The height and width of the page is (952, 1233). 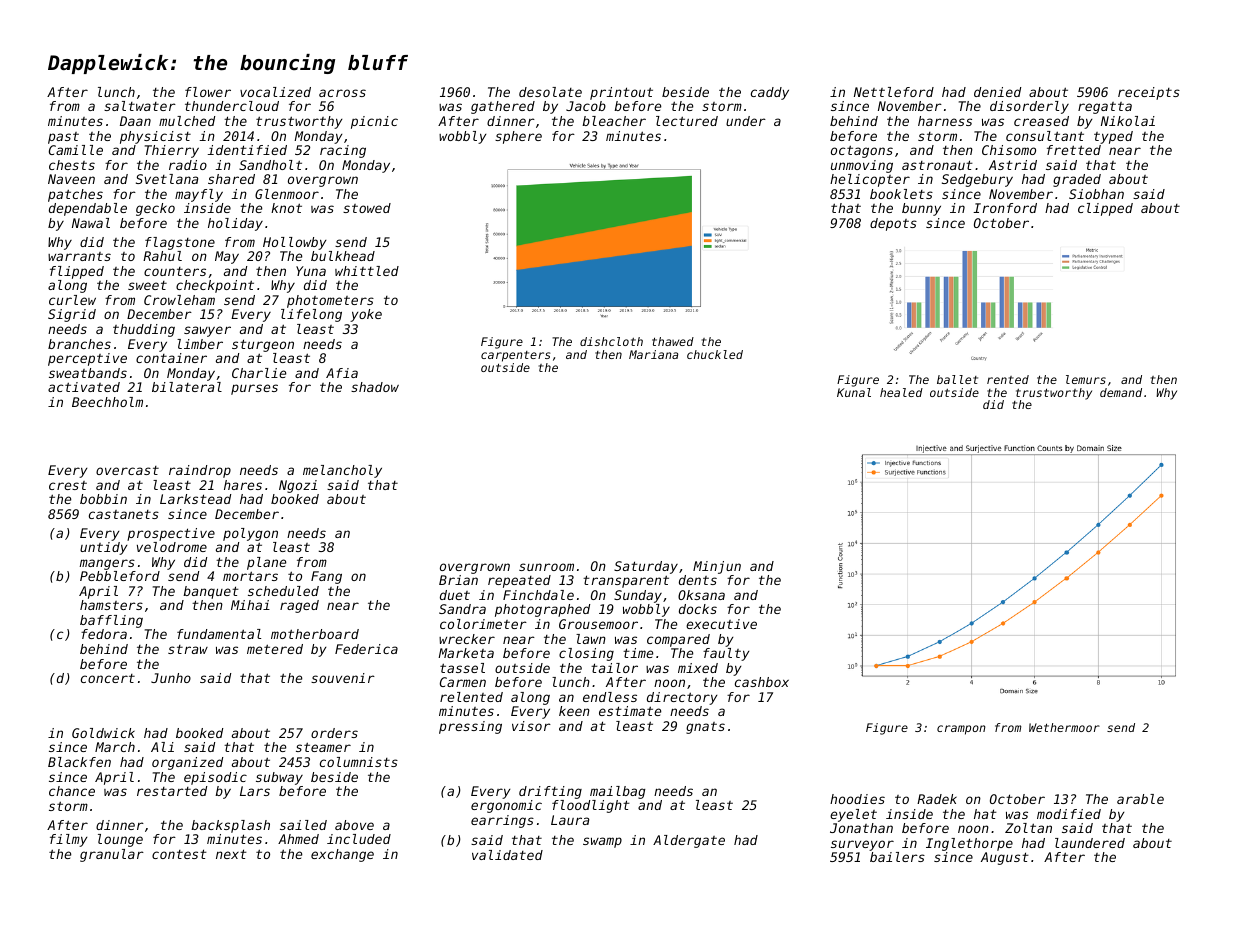 I want to click on Radek, so click(x=937, y=799).
